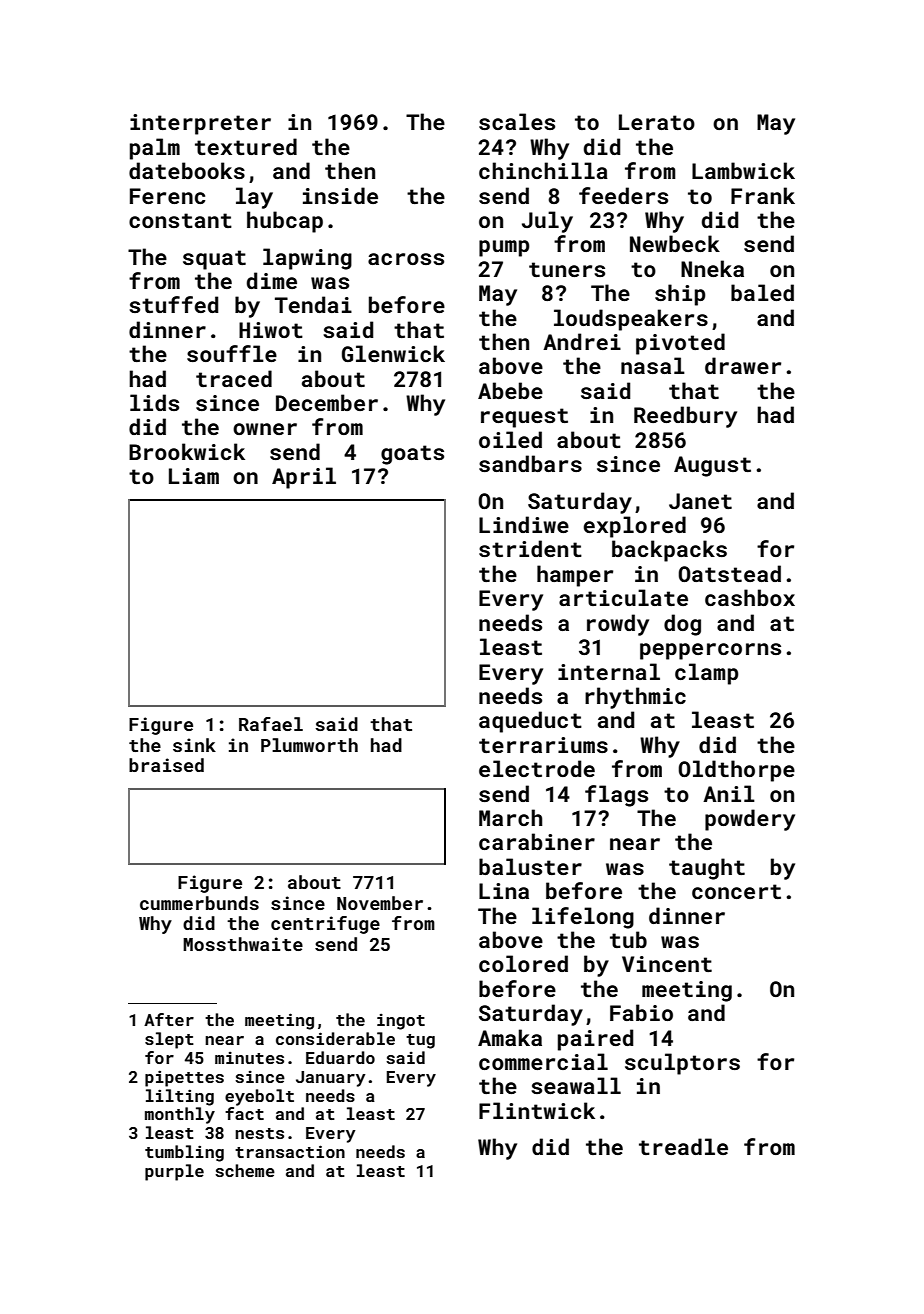 This screenshot has width=924, height=1314. I want to click on purple, so click(174, 1172).
